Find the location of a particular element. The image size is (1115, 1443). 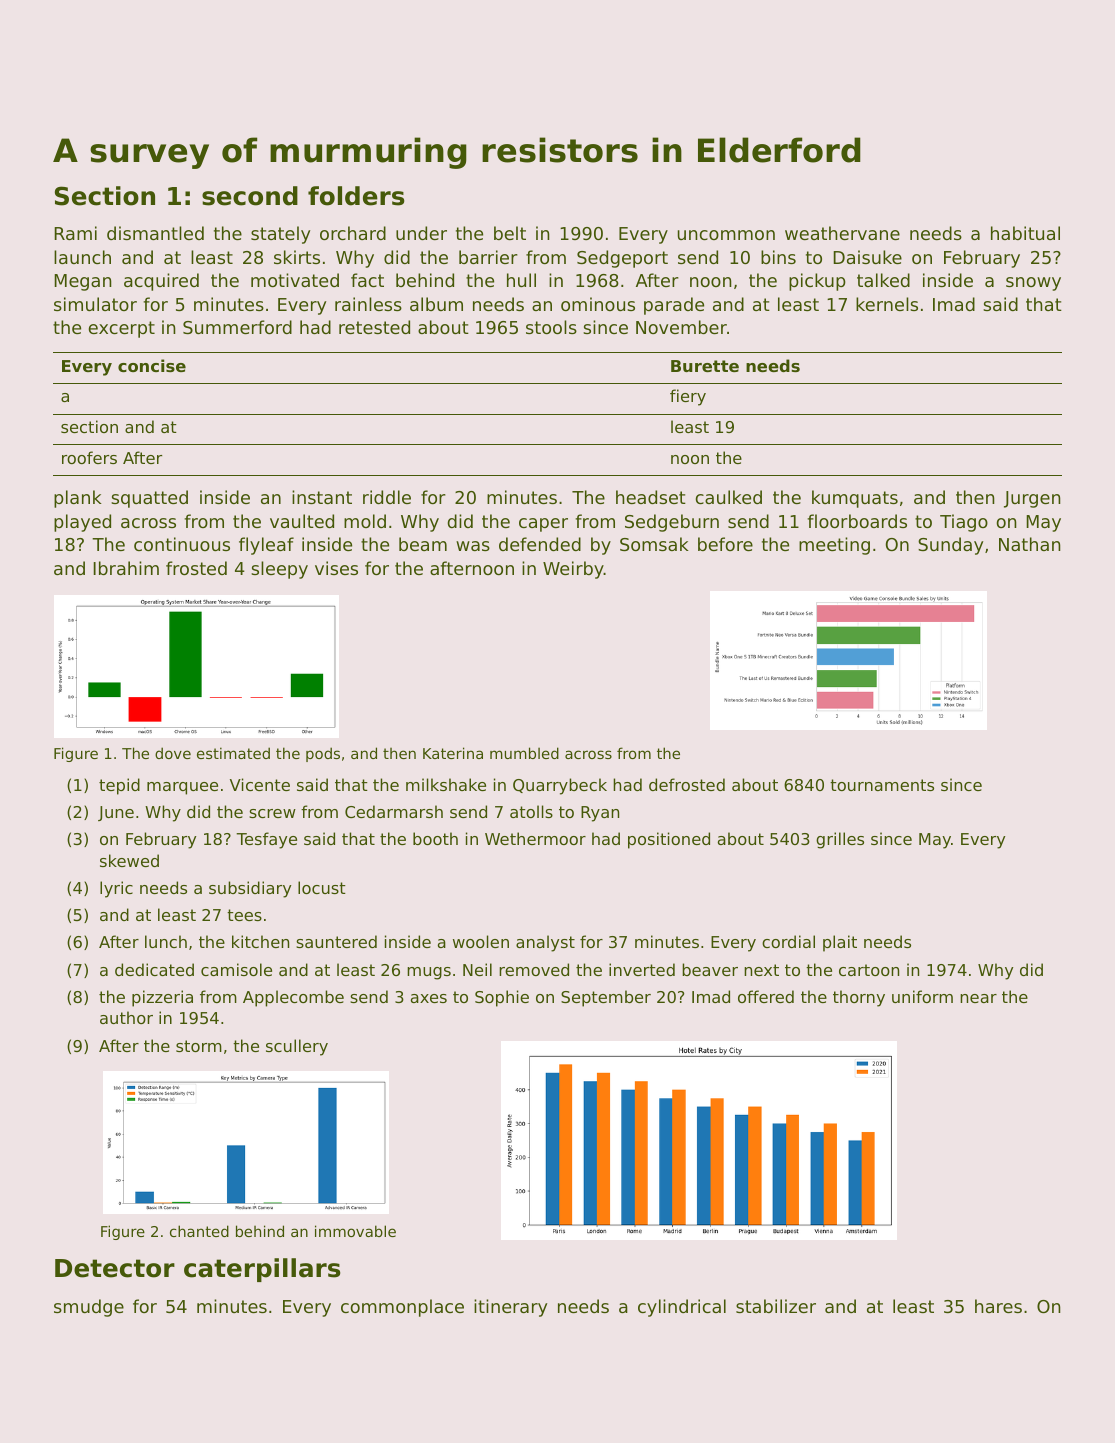

Nathan is located at coordinates (1030, 544).
